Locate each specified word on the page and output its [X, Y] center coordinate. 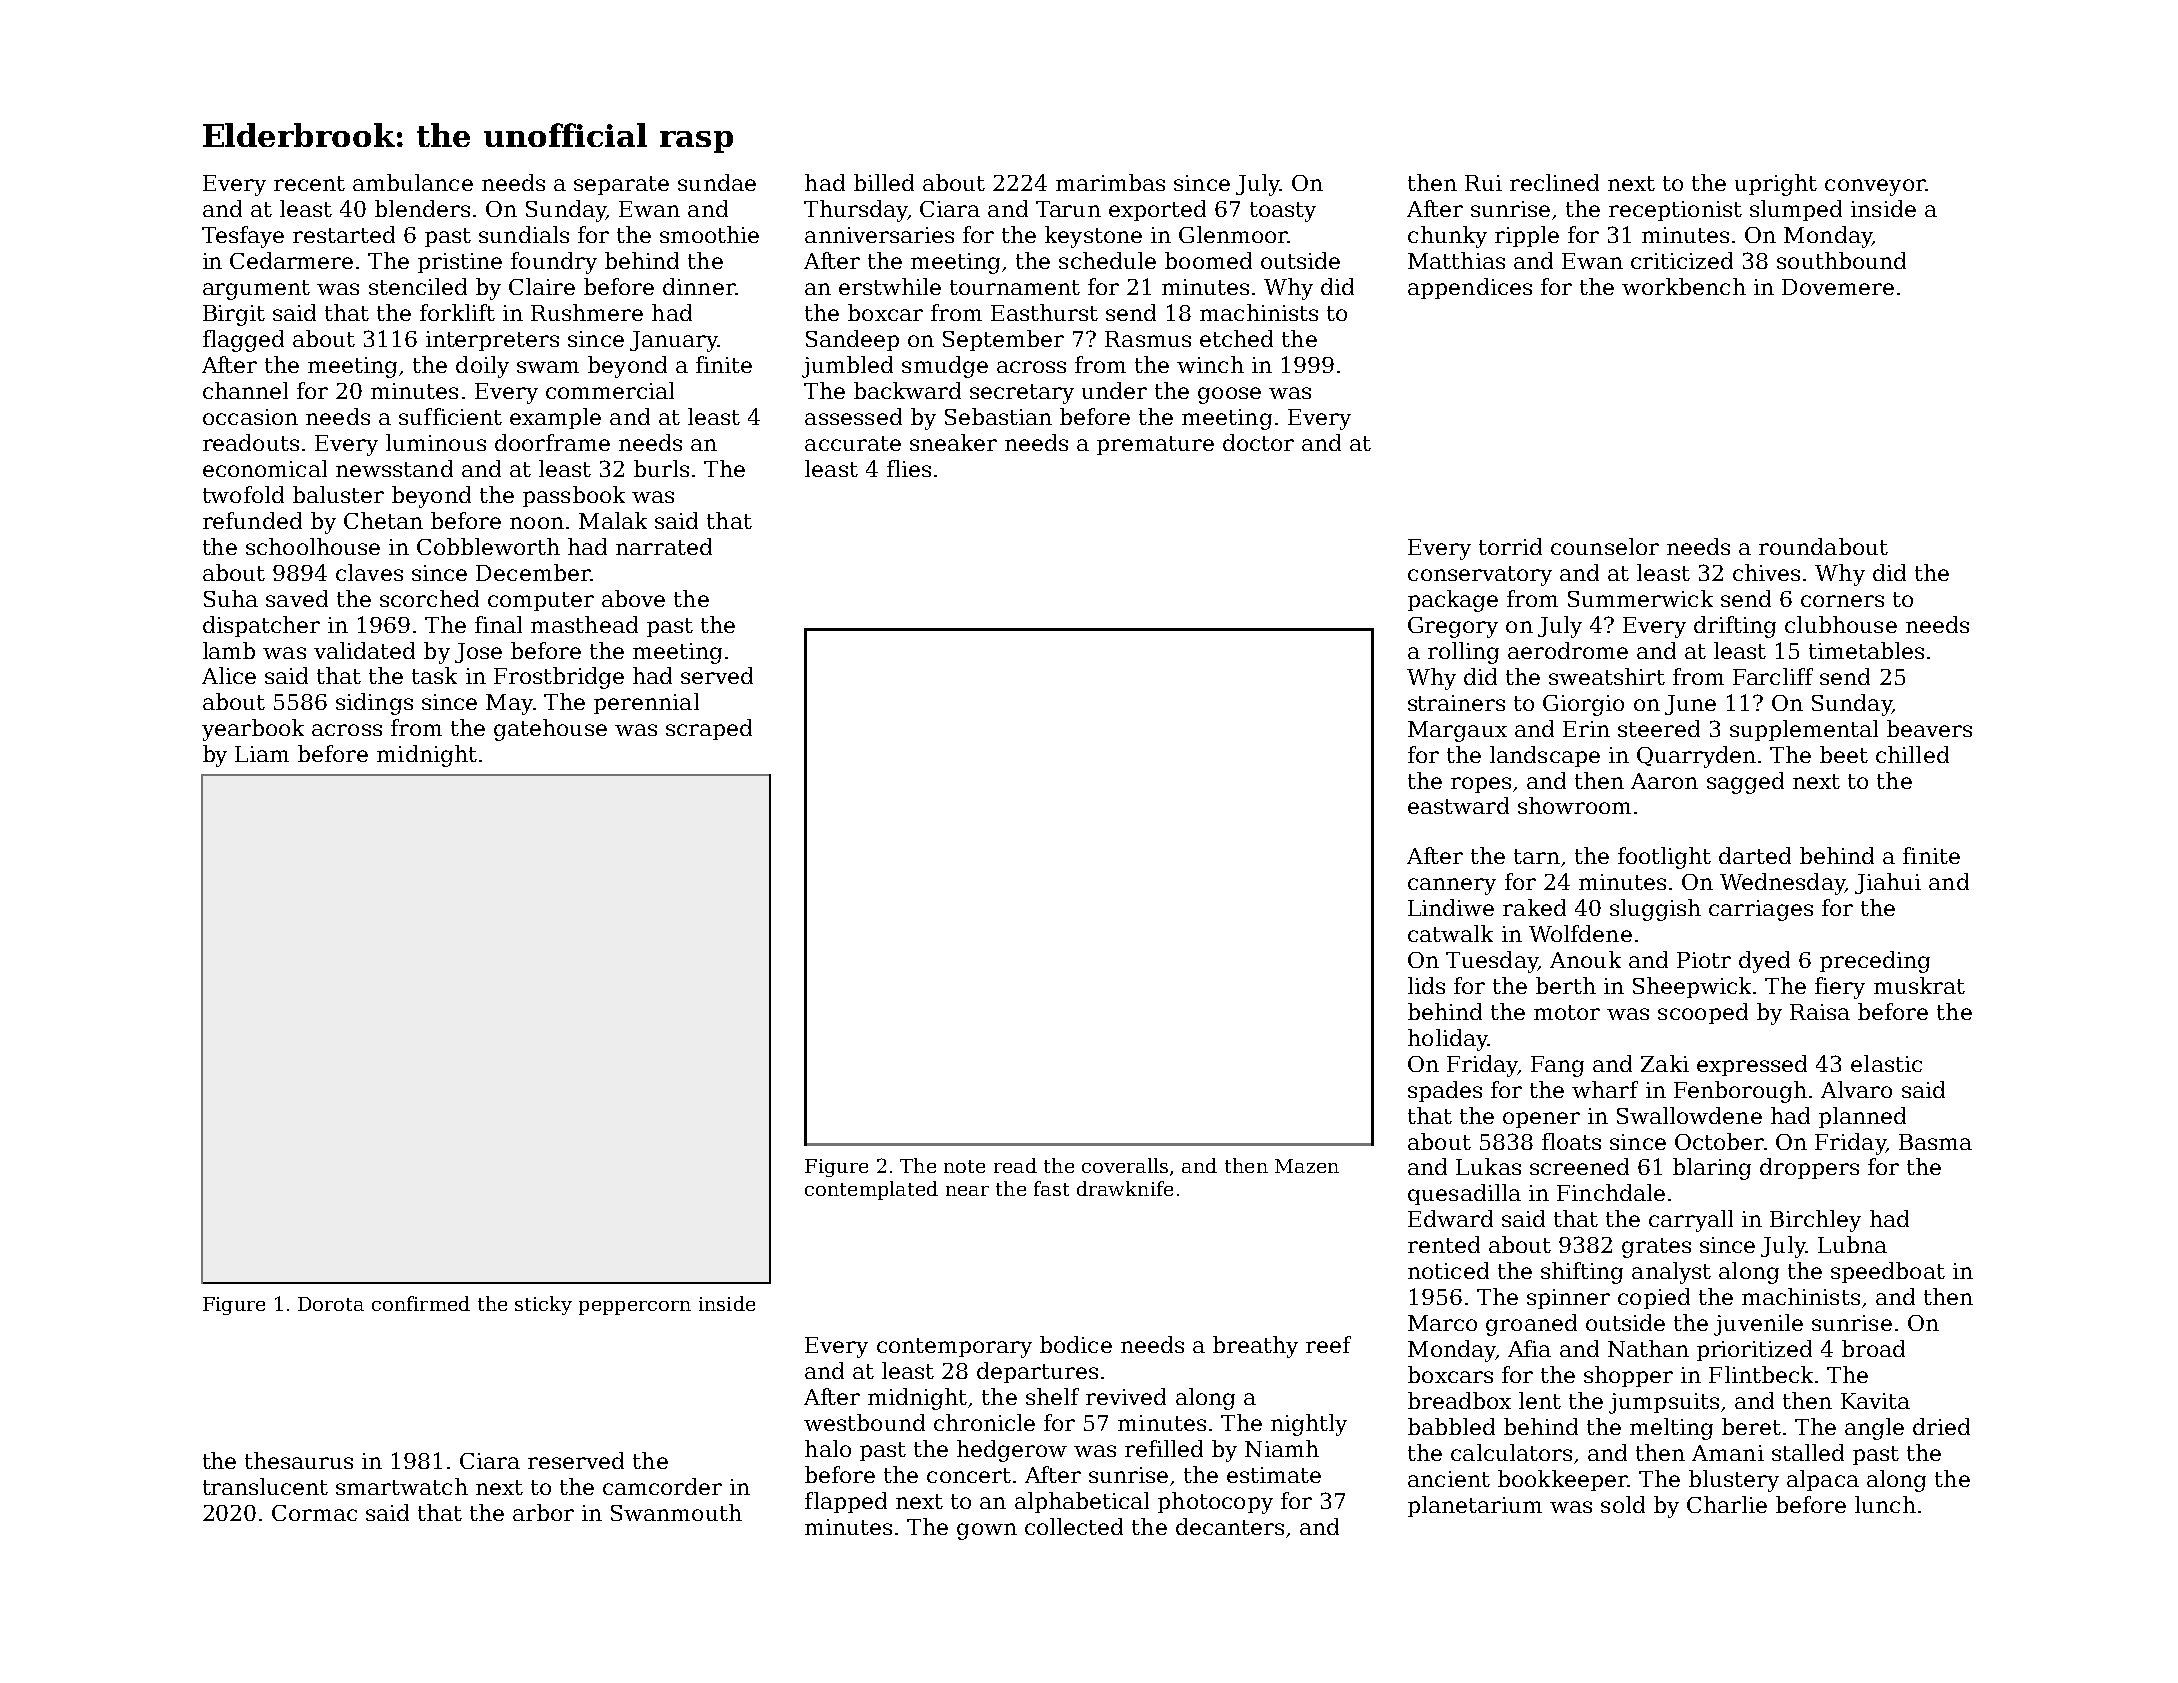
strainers [1456, 703]
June [1690, 705]
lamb [229, 650]
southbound [1841, 260]
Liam [262, 754]
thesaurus [299, 1460]
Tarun [1068, 209]
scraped [709, 729]
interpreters [492, 341]
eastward [1458, 805]
